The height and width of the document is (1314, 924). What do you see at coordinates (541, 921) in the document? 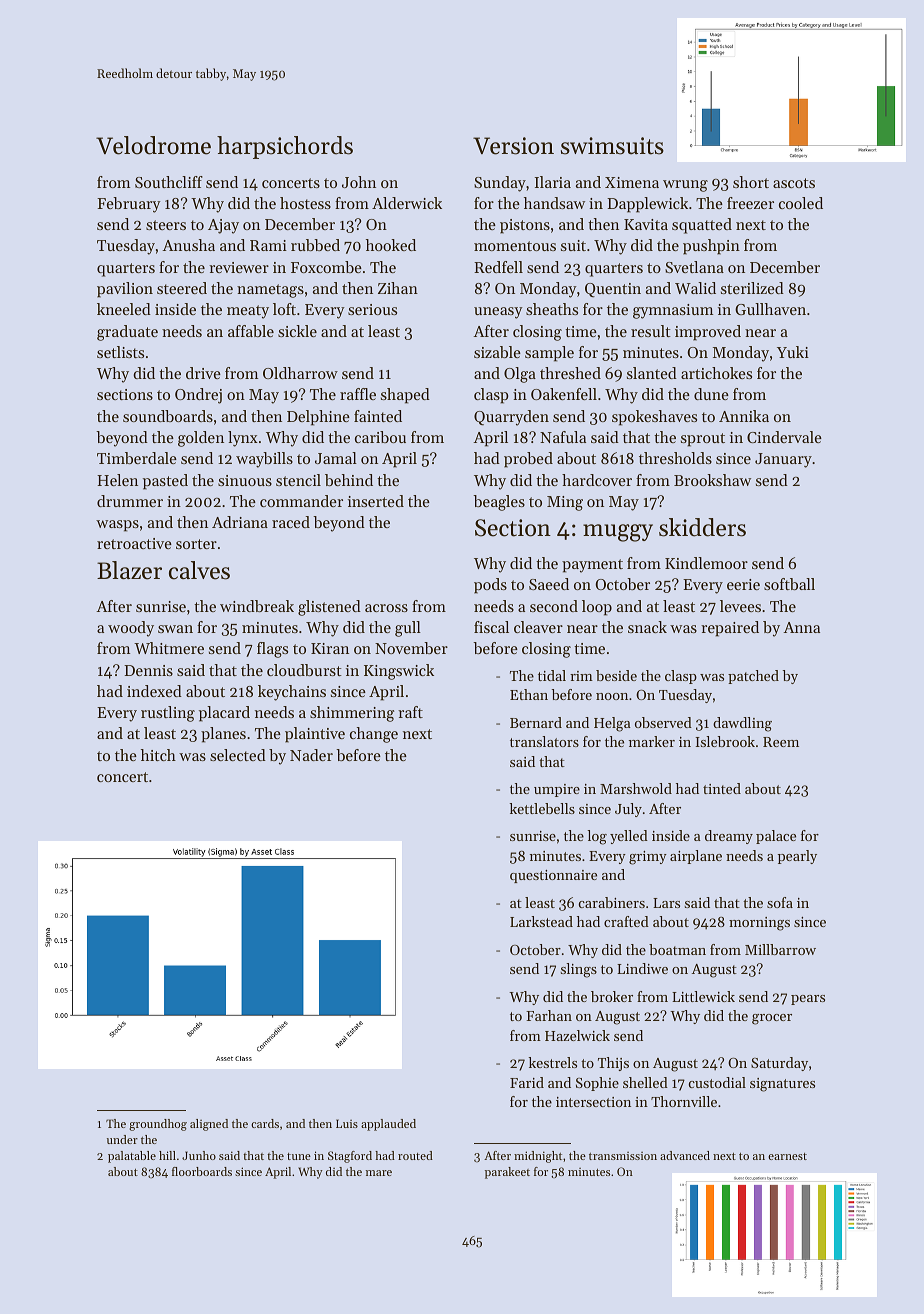
I see `Larkstead` at bounding box center [541, 921].
